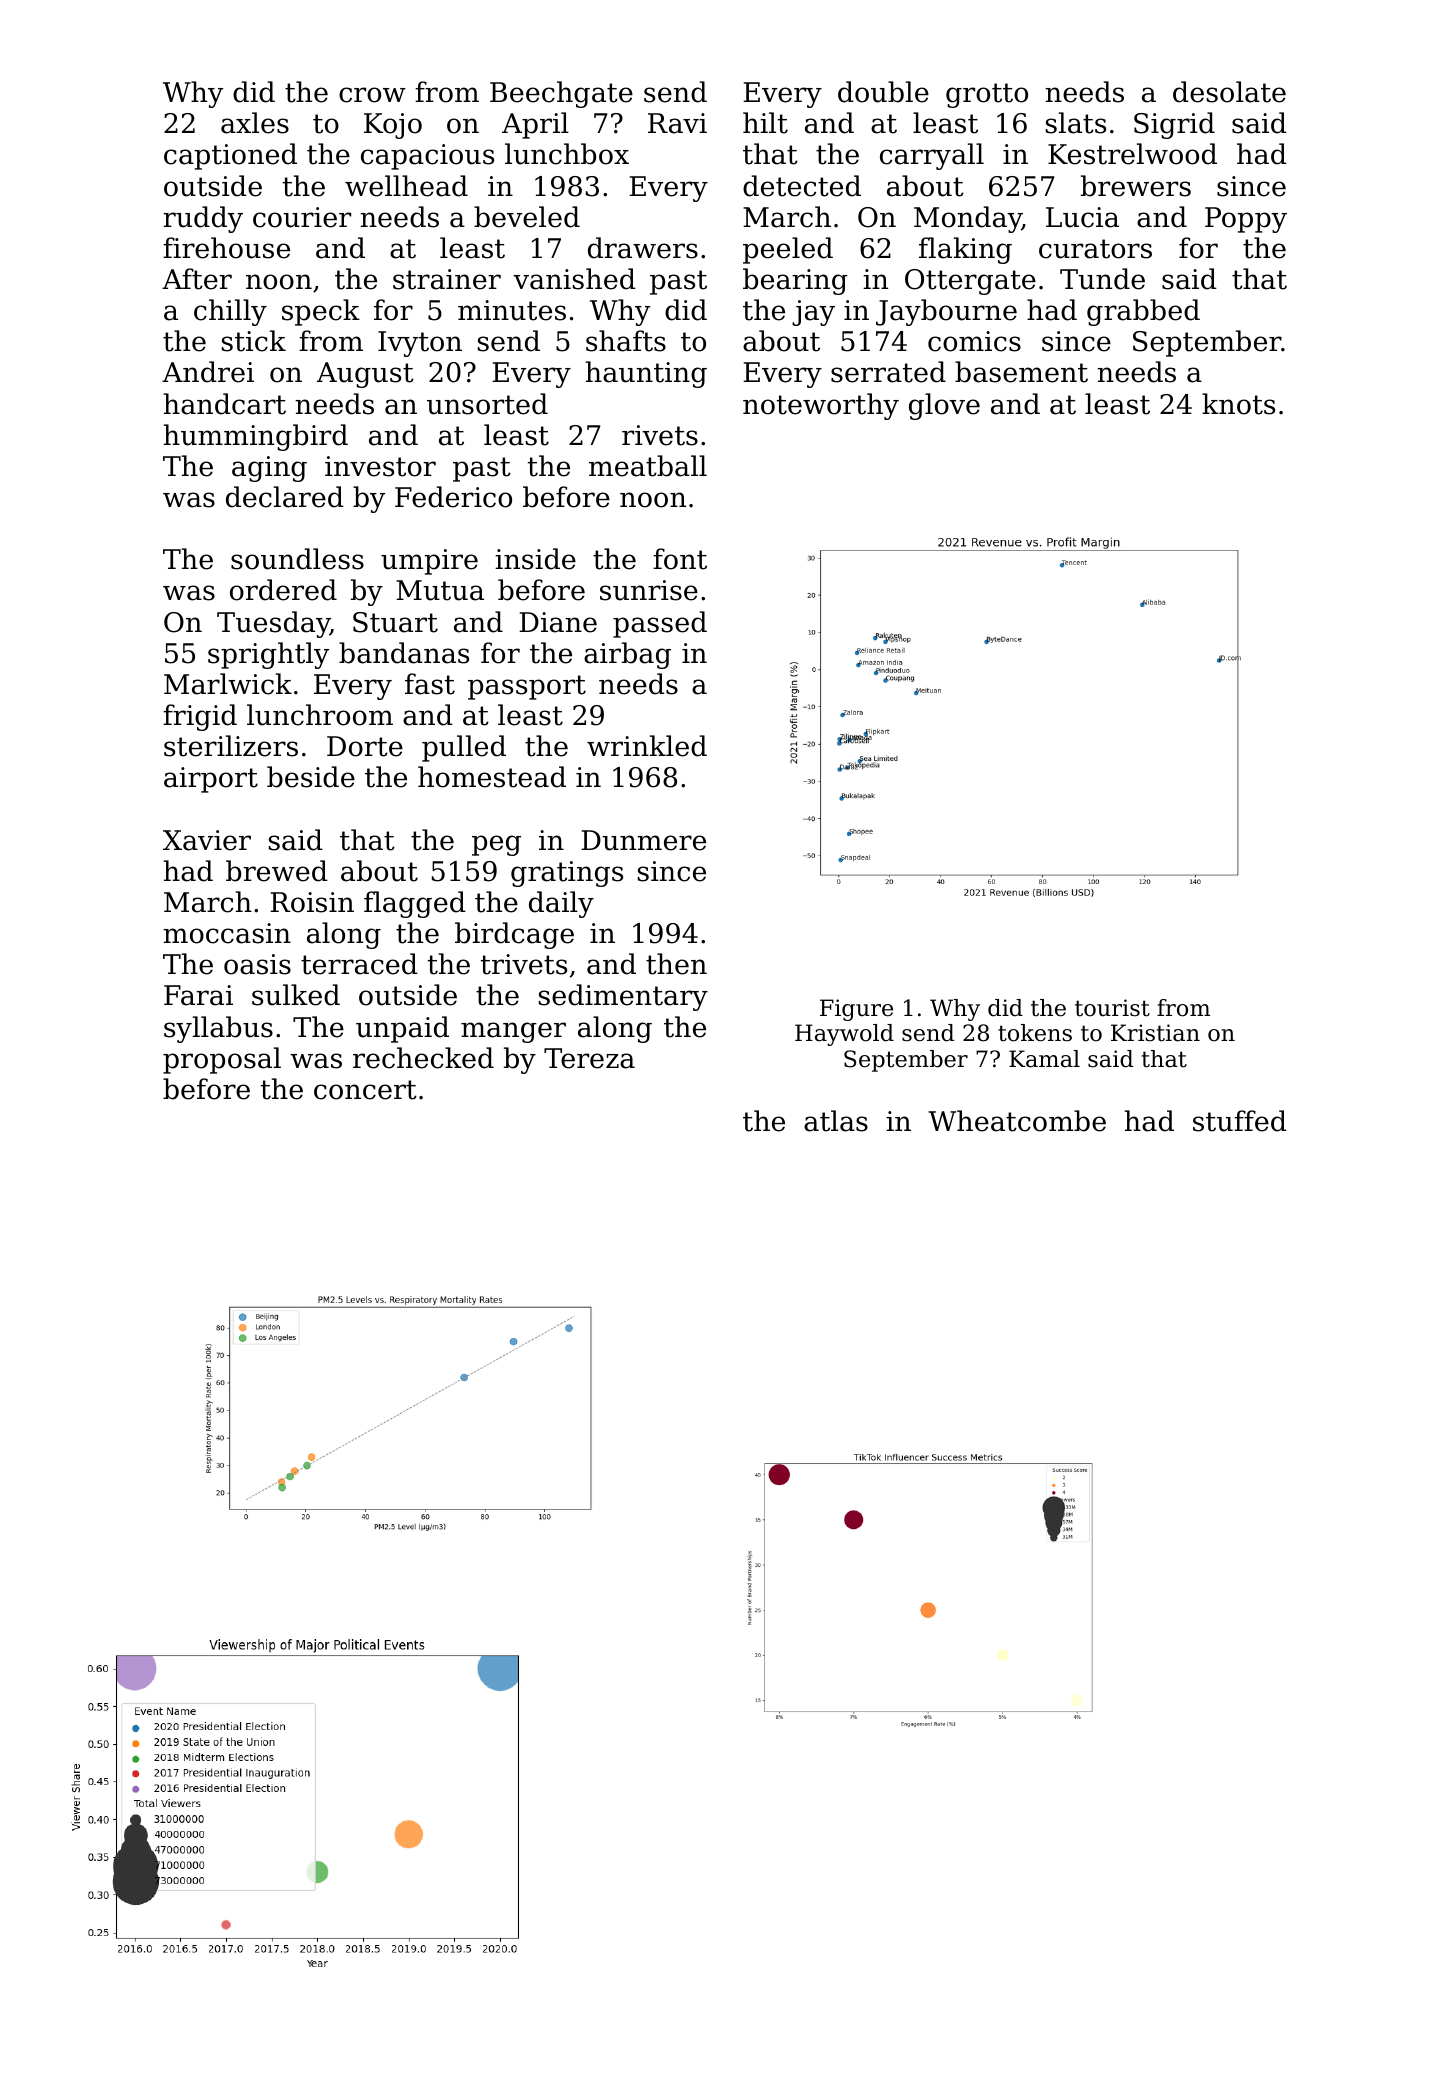  What do you see at coordinates (647, 746) in the screenshot?
I see `wrinkled` at bounding box center [647, 746].
